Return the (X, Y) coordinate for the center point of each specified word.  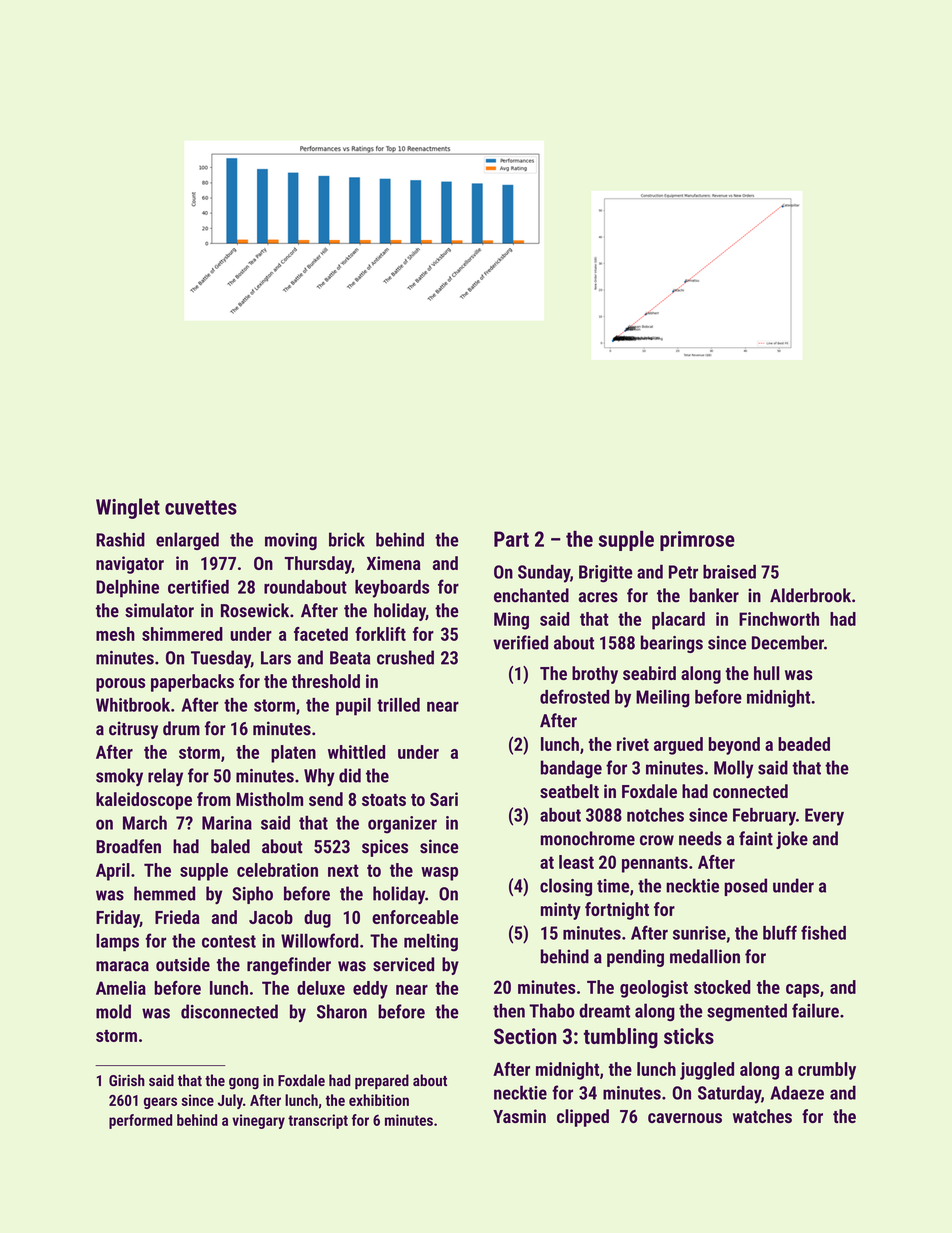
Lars (276, 658)
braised (729, 571)
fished (823, 932)
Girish (127, 1080)
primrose (697, 541)
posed (745, 887)
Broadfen (128, 846)
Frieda (177, 917)
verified (520, 642)
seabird (649, 673)
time (613, 886)
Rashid (120, 539)
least (576, 862)
